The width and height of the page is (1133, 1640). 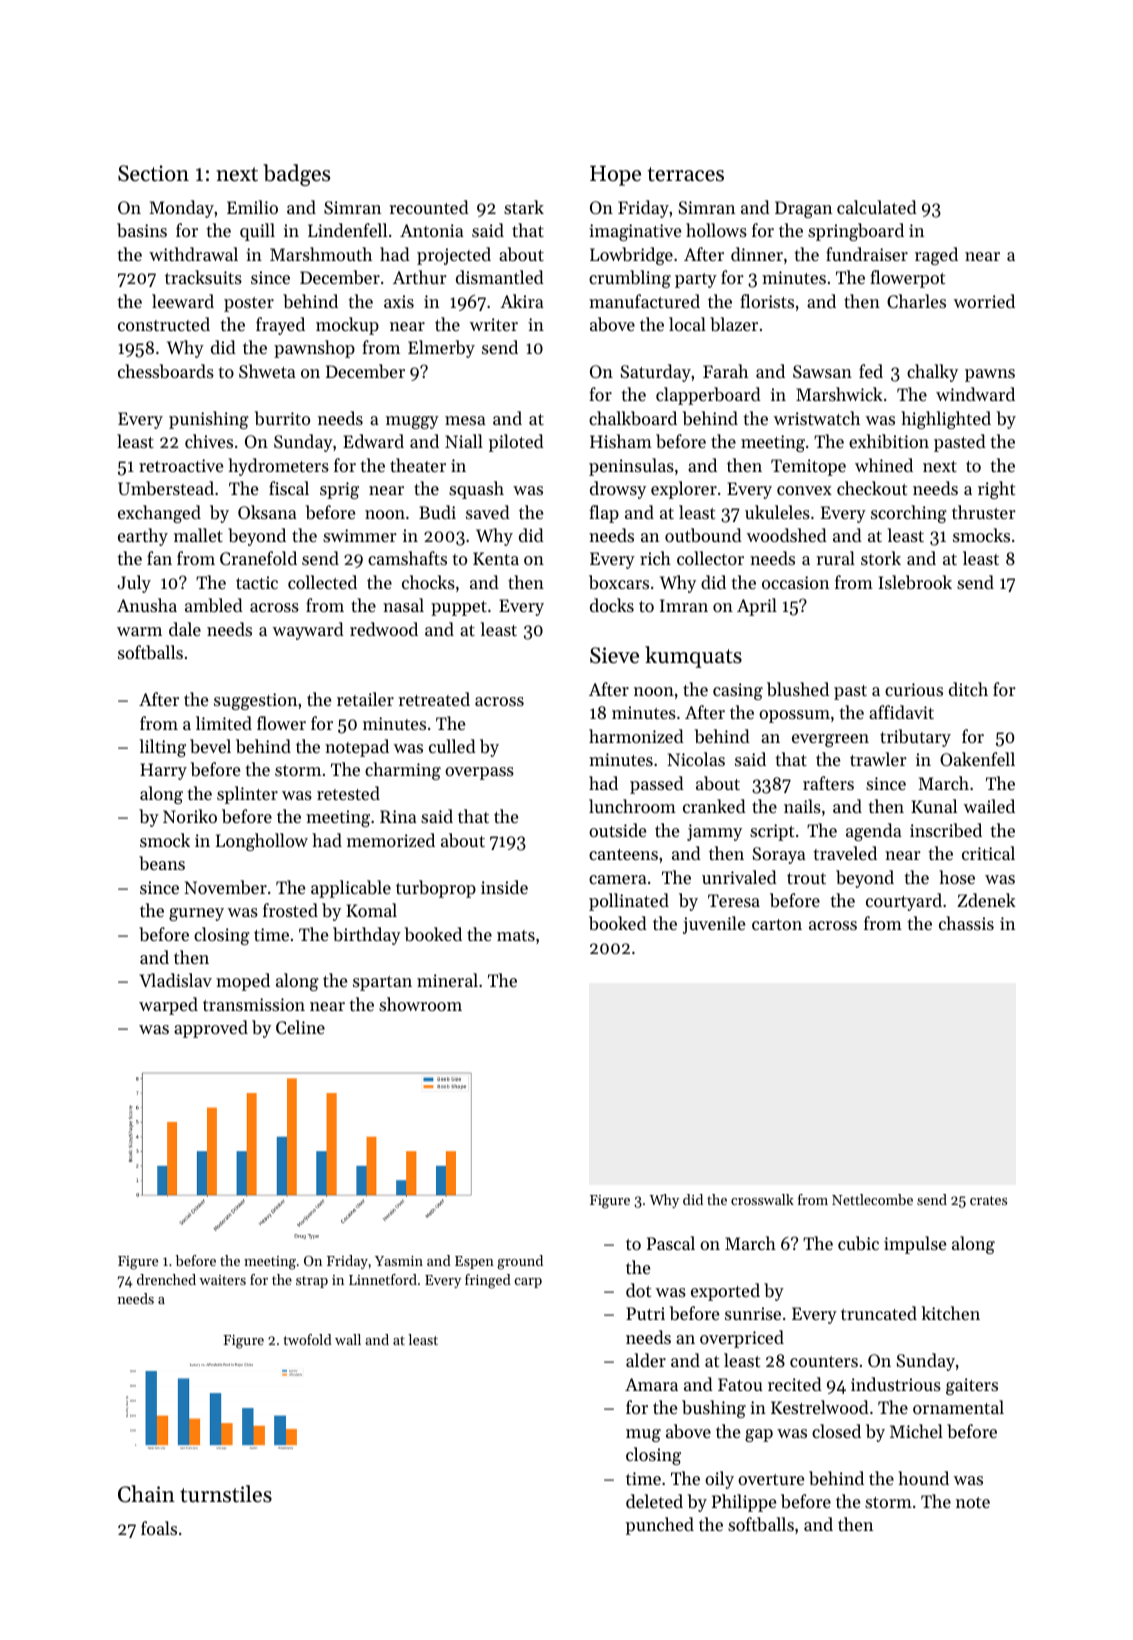 I want to click on crosswalk, so click(x=762, y=1199).
